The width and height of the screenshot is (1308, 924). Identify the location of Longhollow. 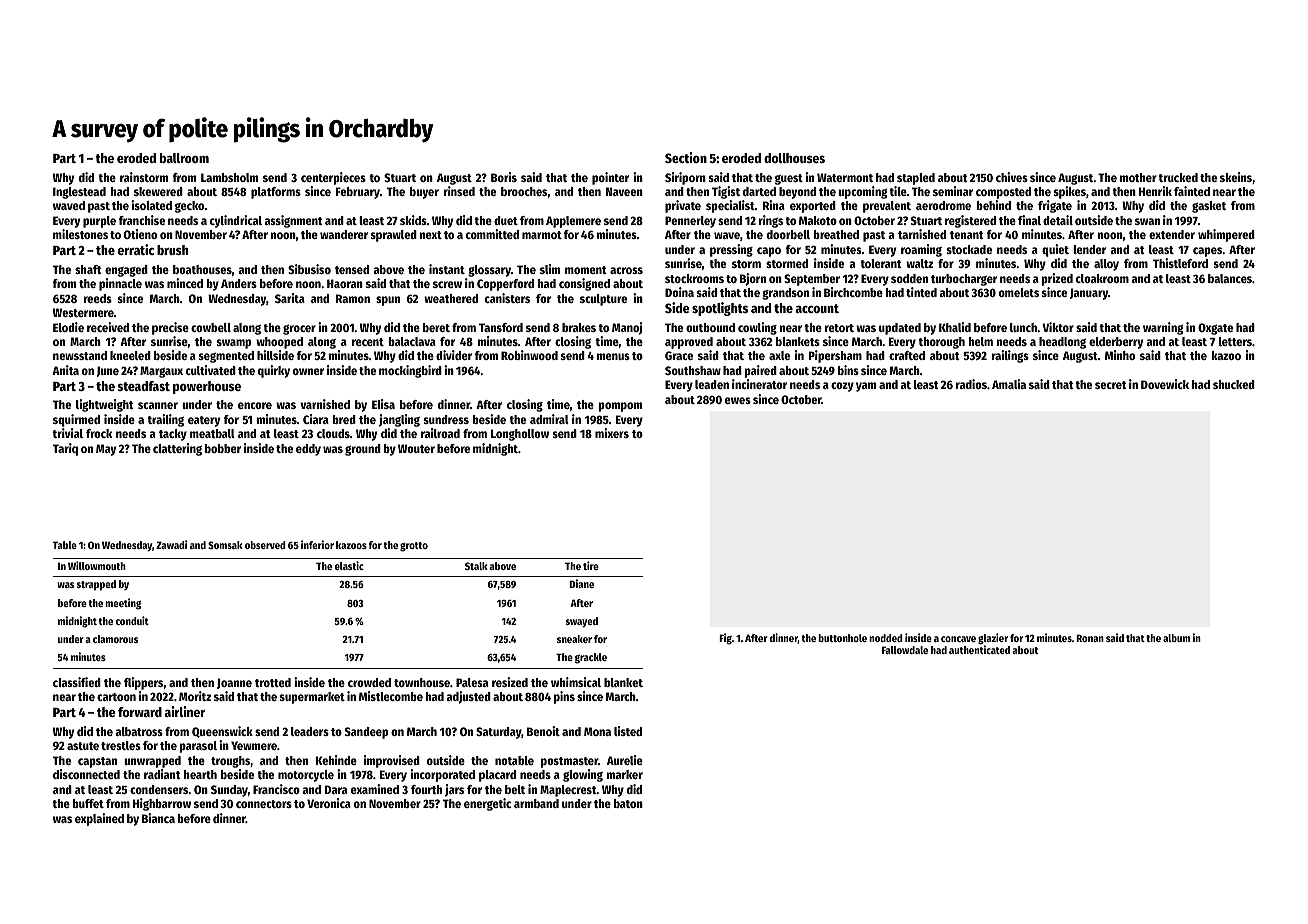
(520, 435).
